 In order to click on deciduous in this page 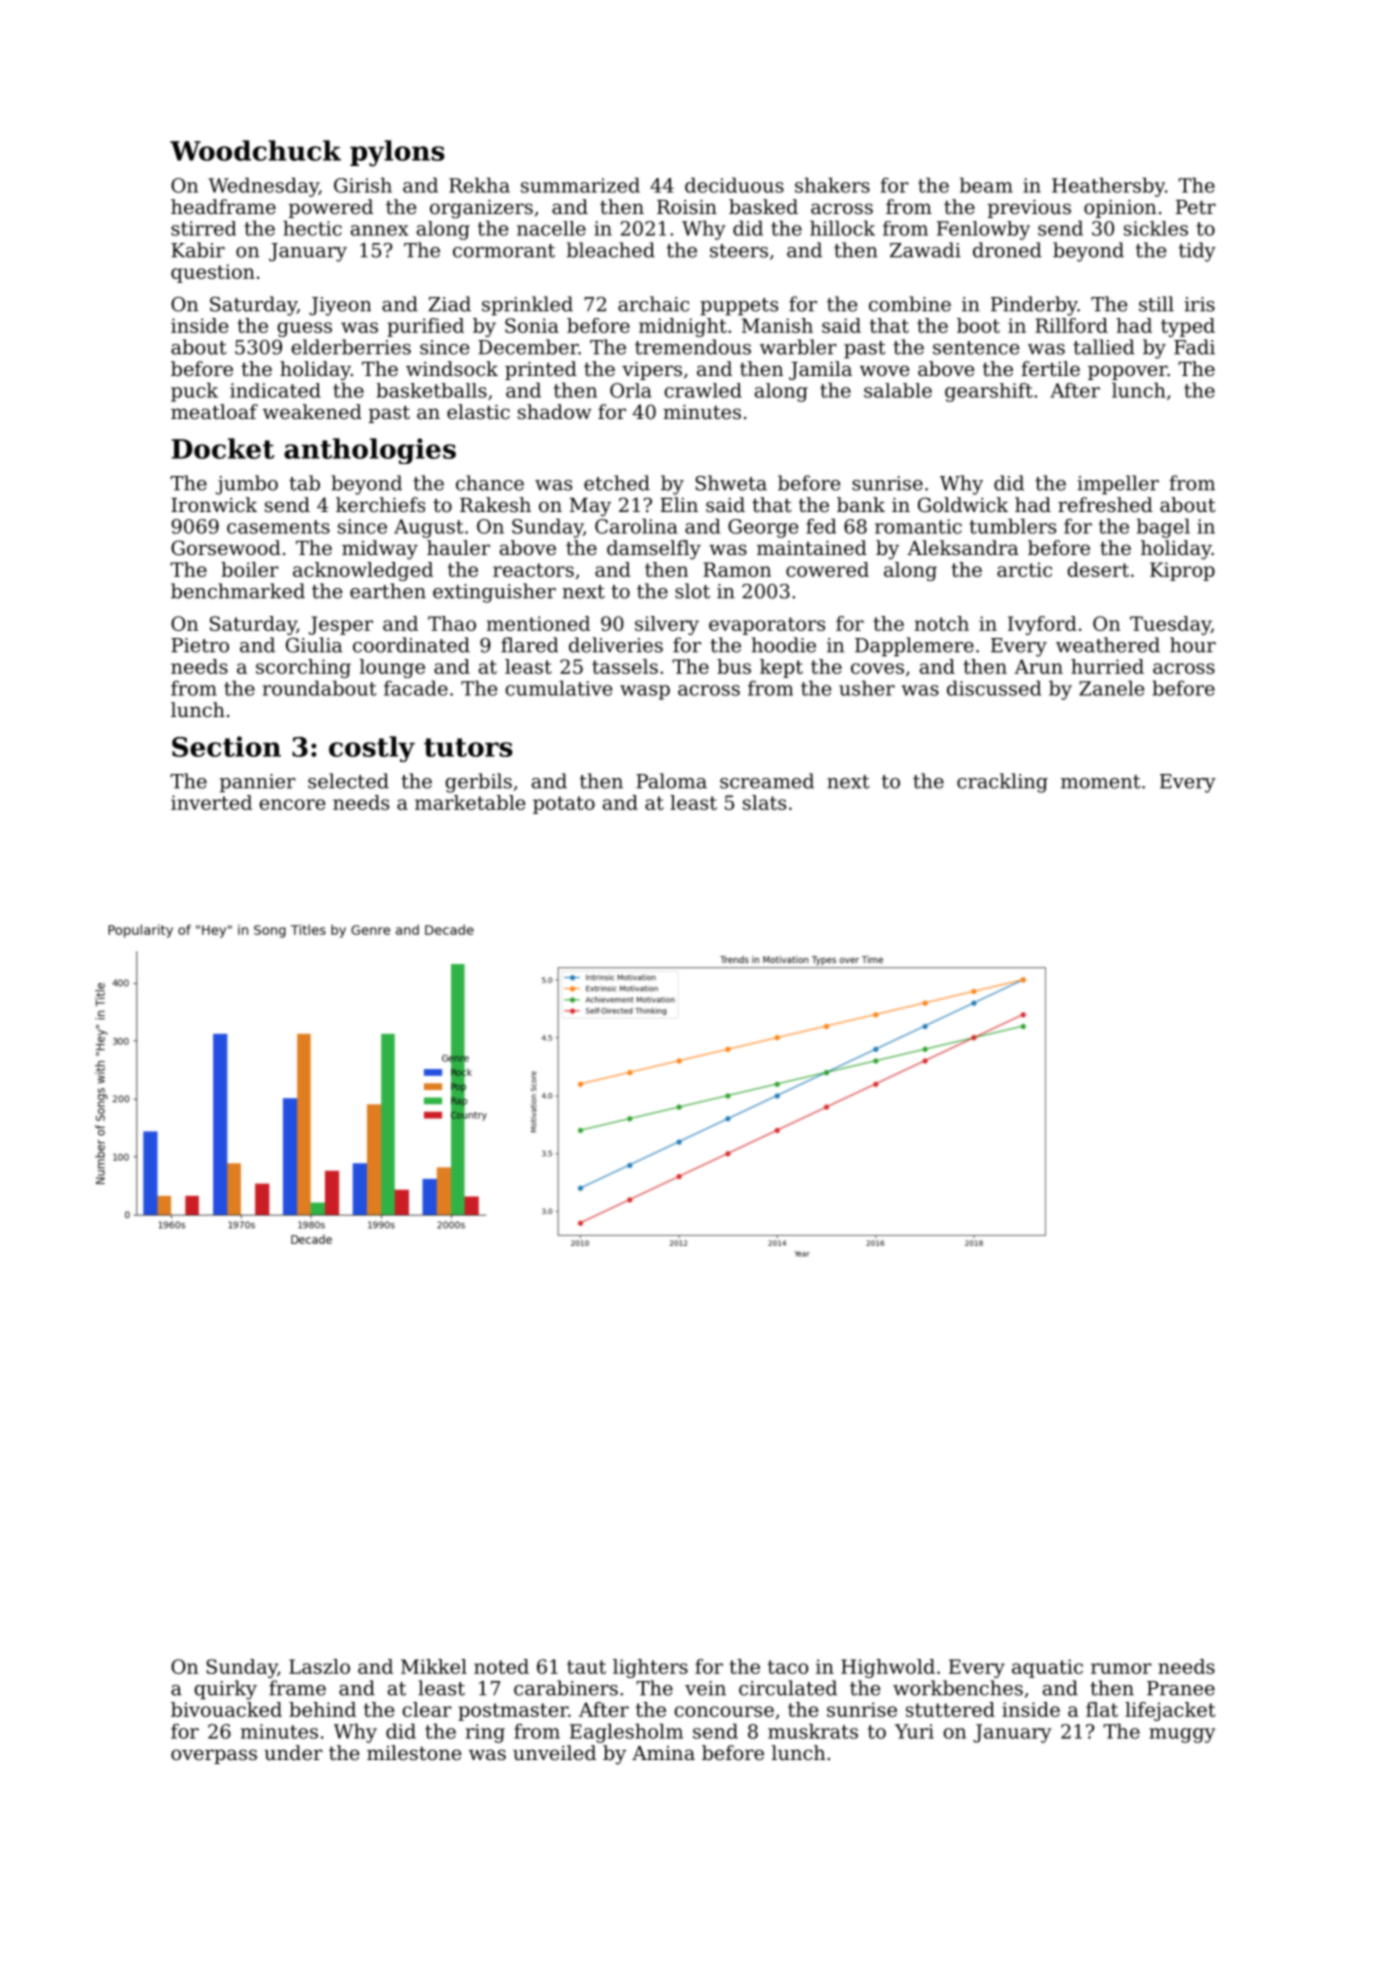, I will do `click(734, 185)`.
